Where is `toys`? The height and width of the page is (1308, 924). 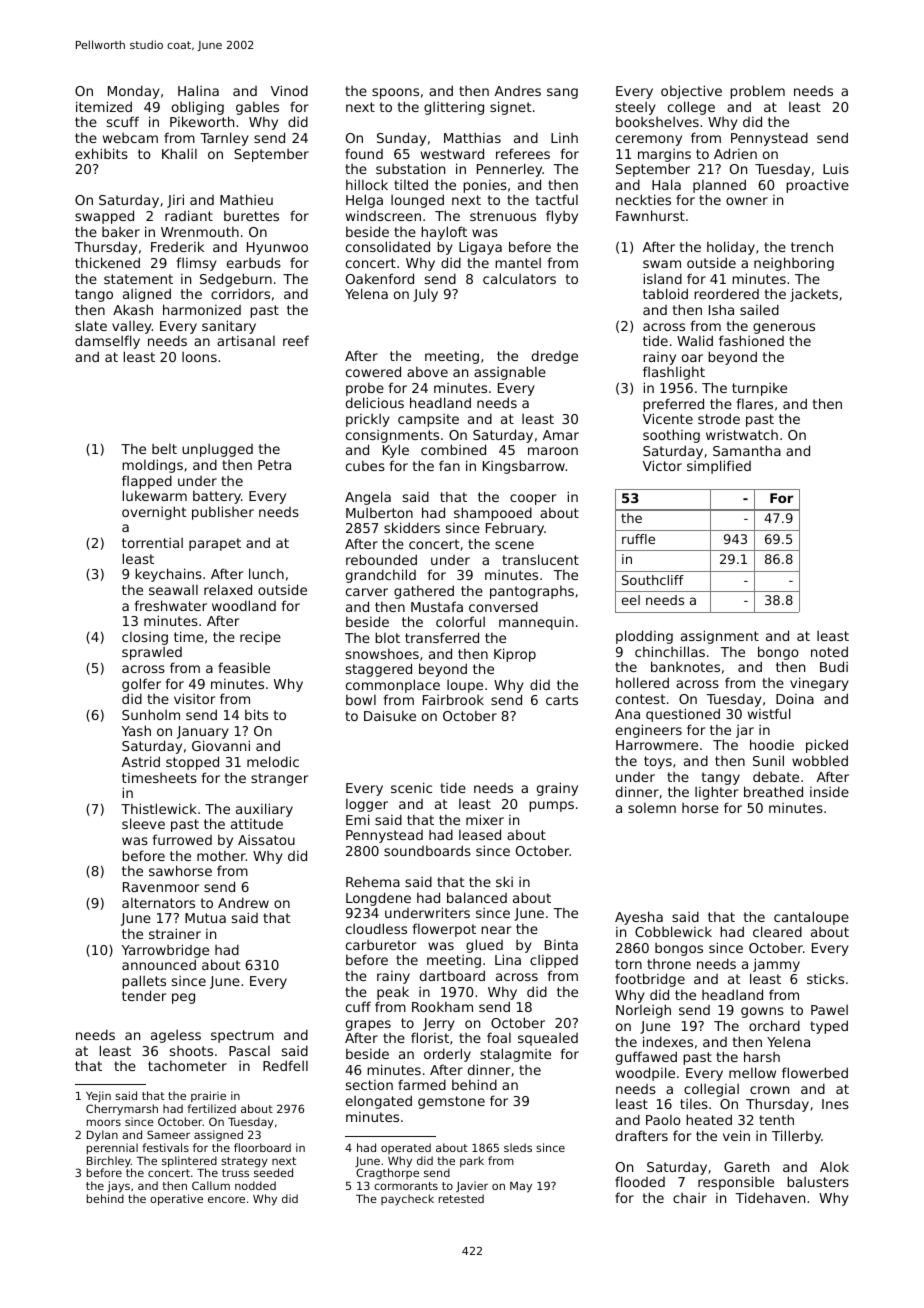
toys is located at coordinates (658, 762).
